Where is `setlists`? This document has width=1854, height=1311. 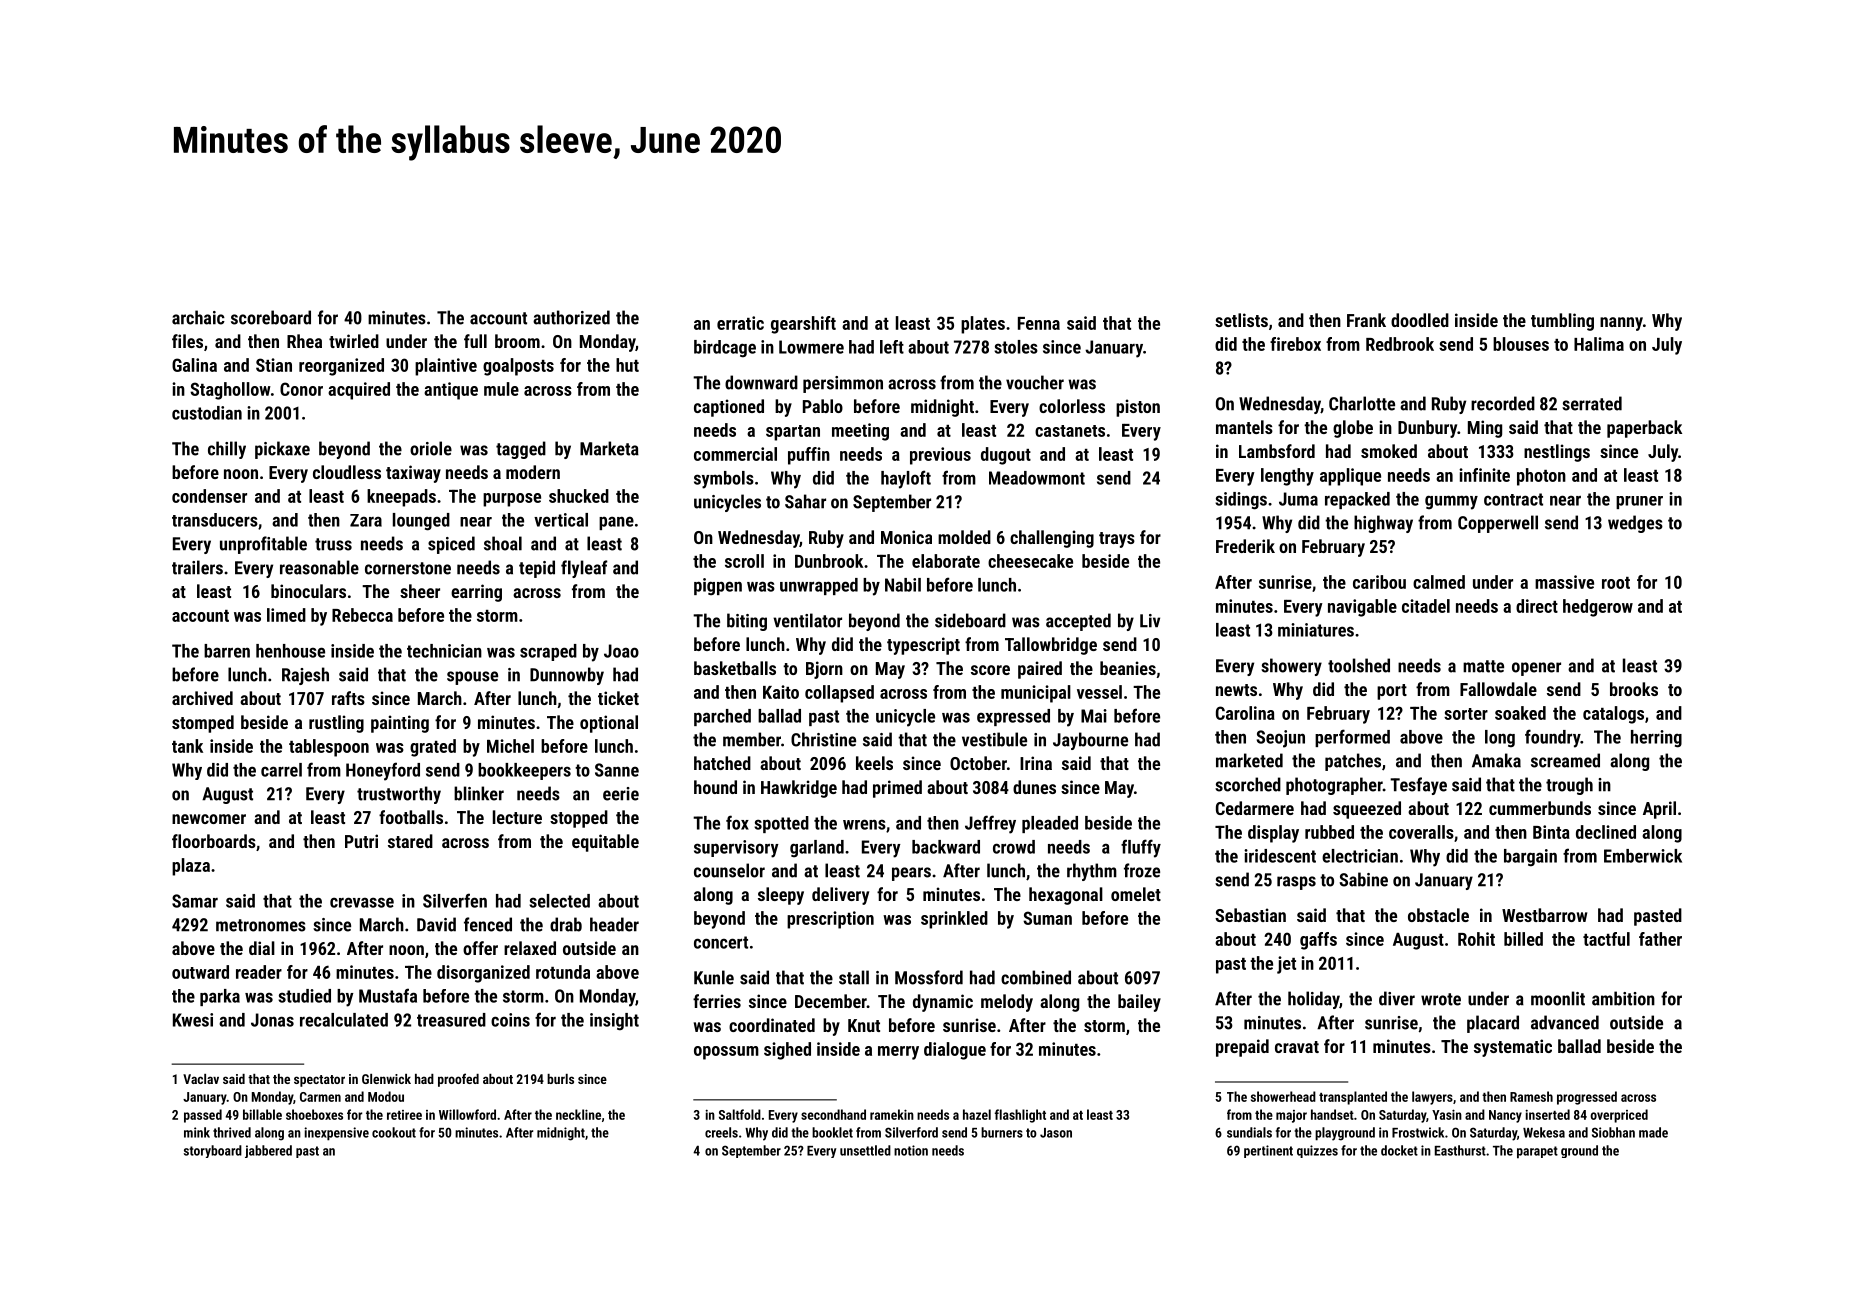
setlists is located at coordinates (1241, 320).
